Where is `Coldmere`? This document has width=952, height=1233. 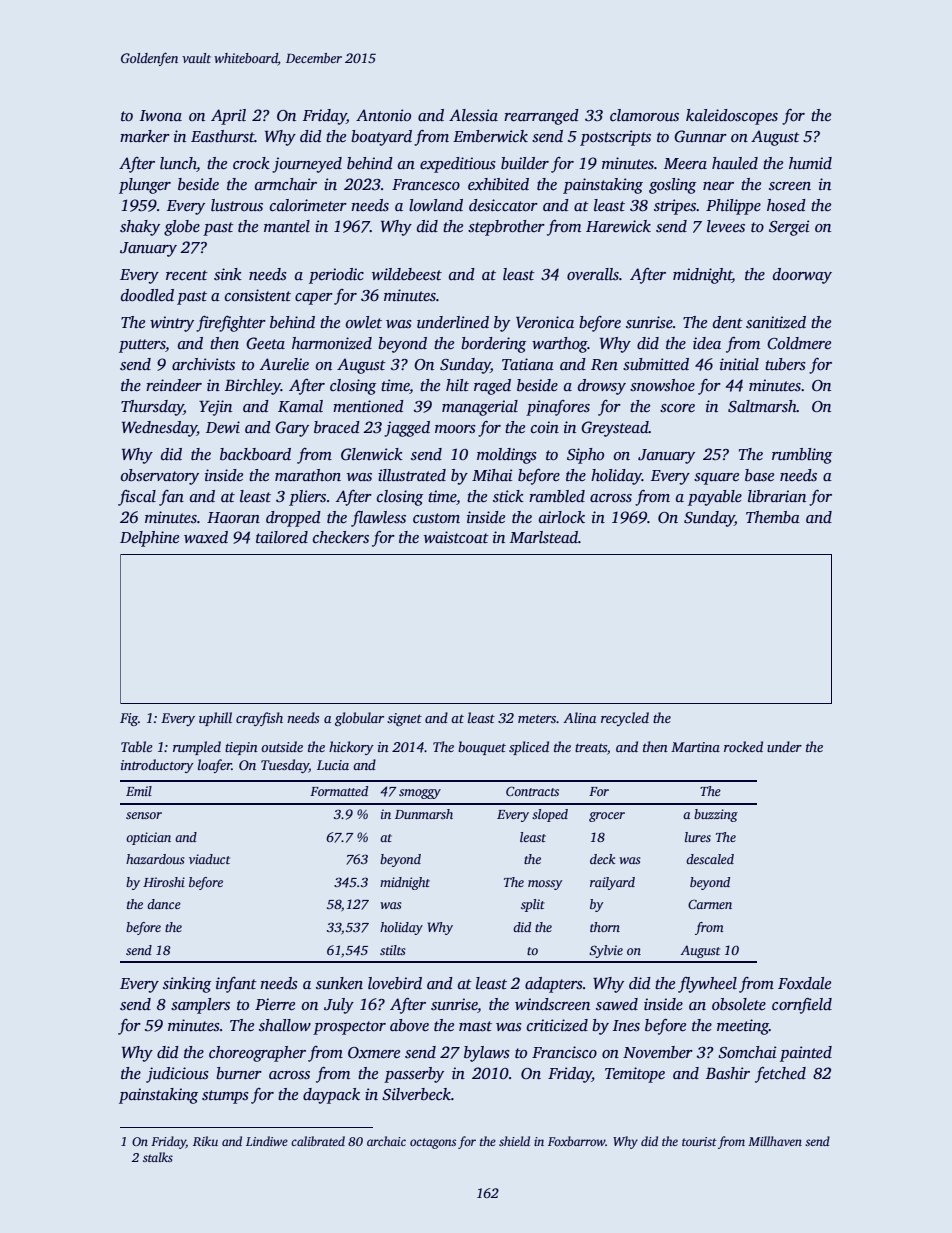
Coldmere is located at coordinates (799, 343).
